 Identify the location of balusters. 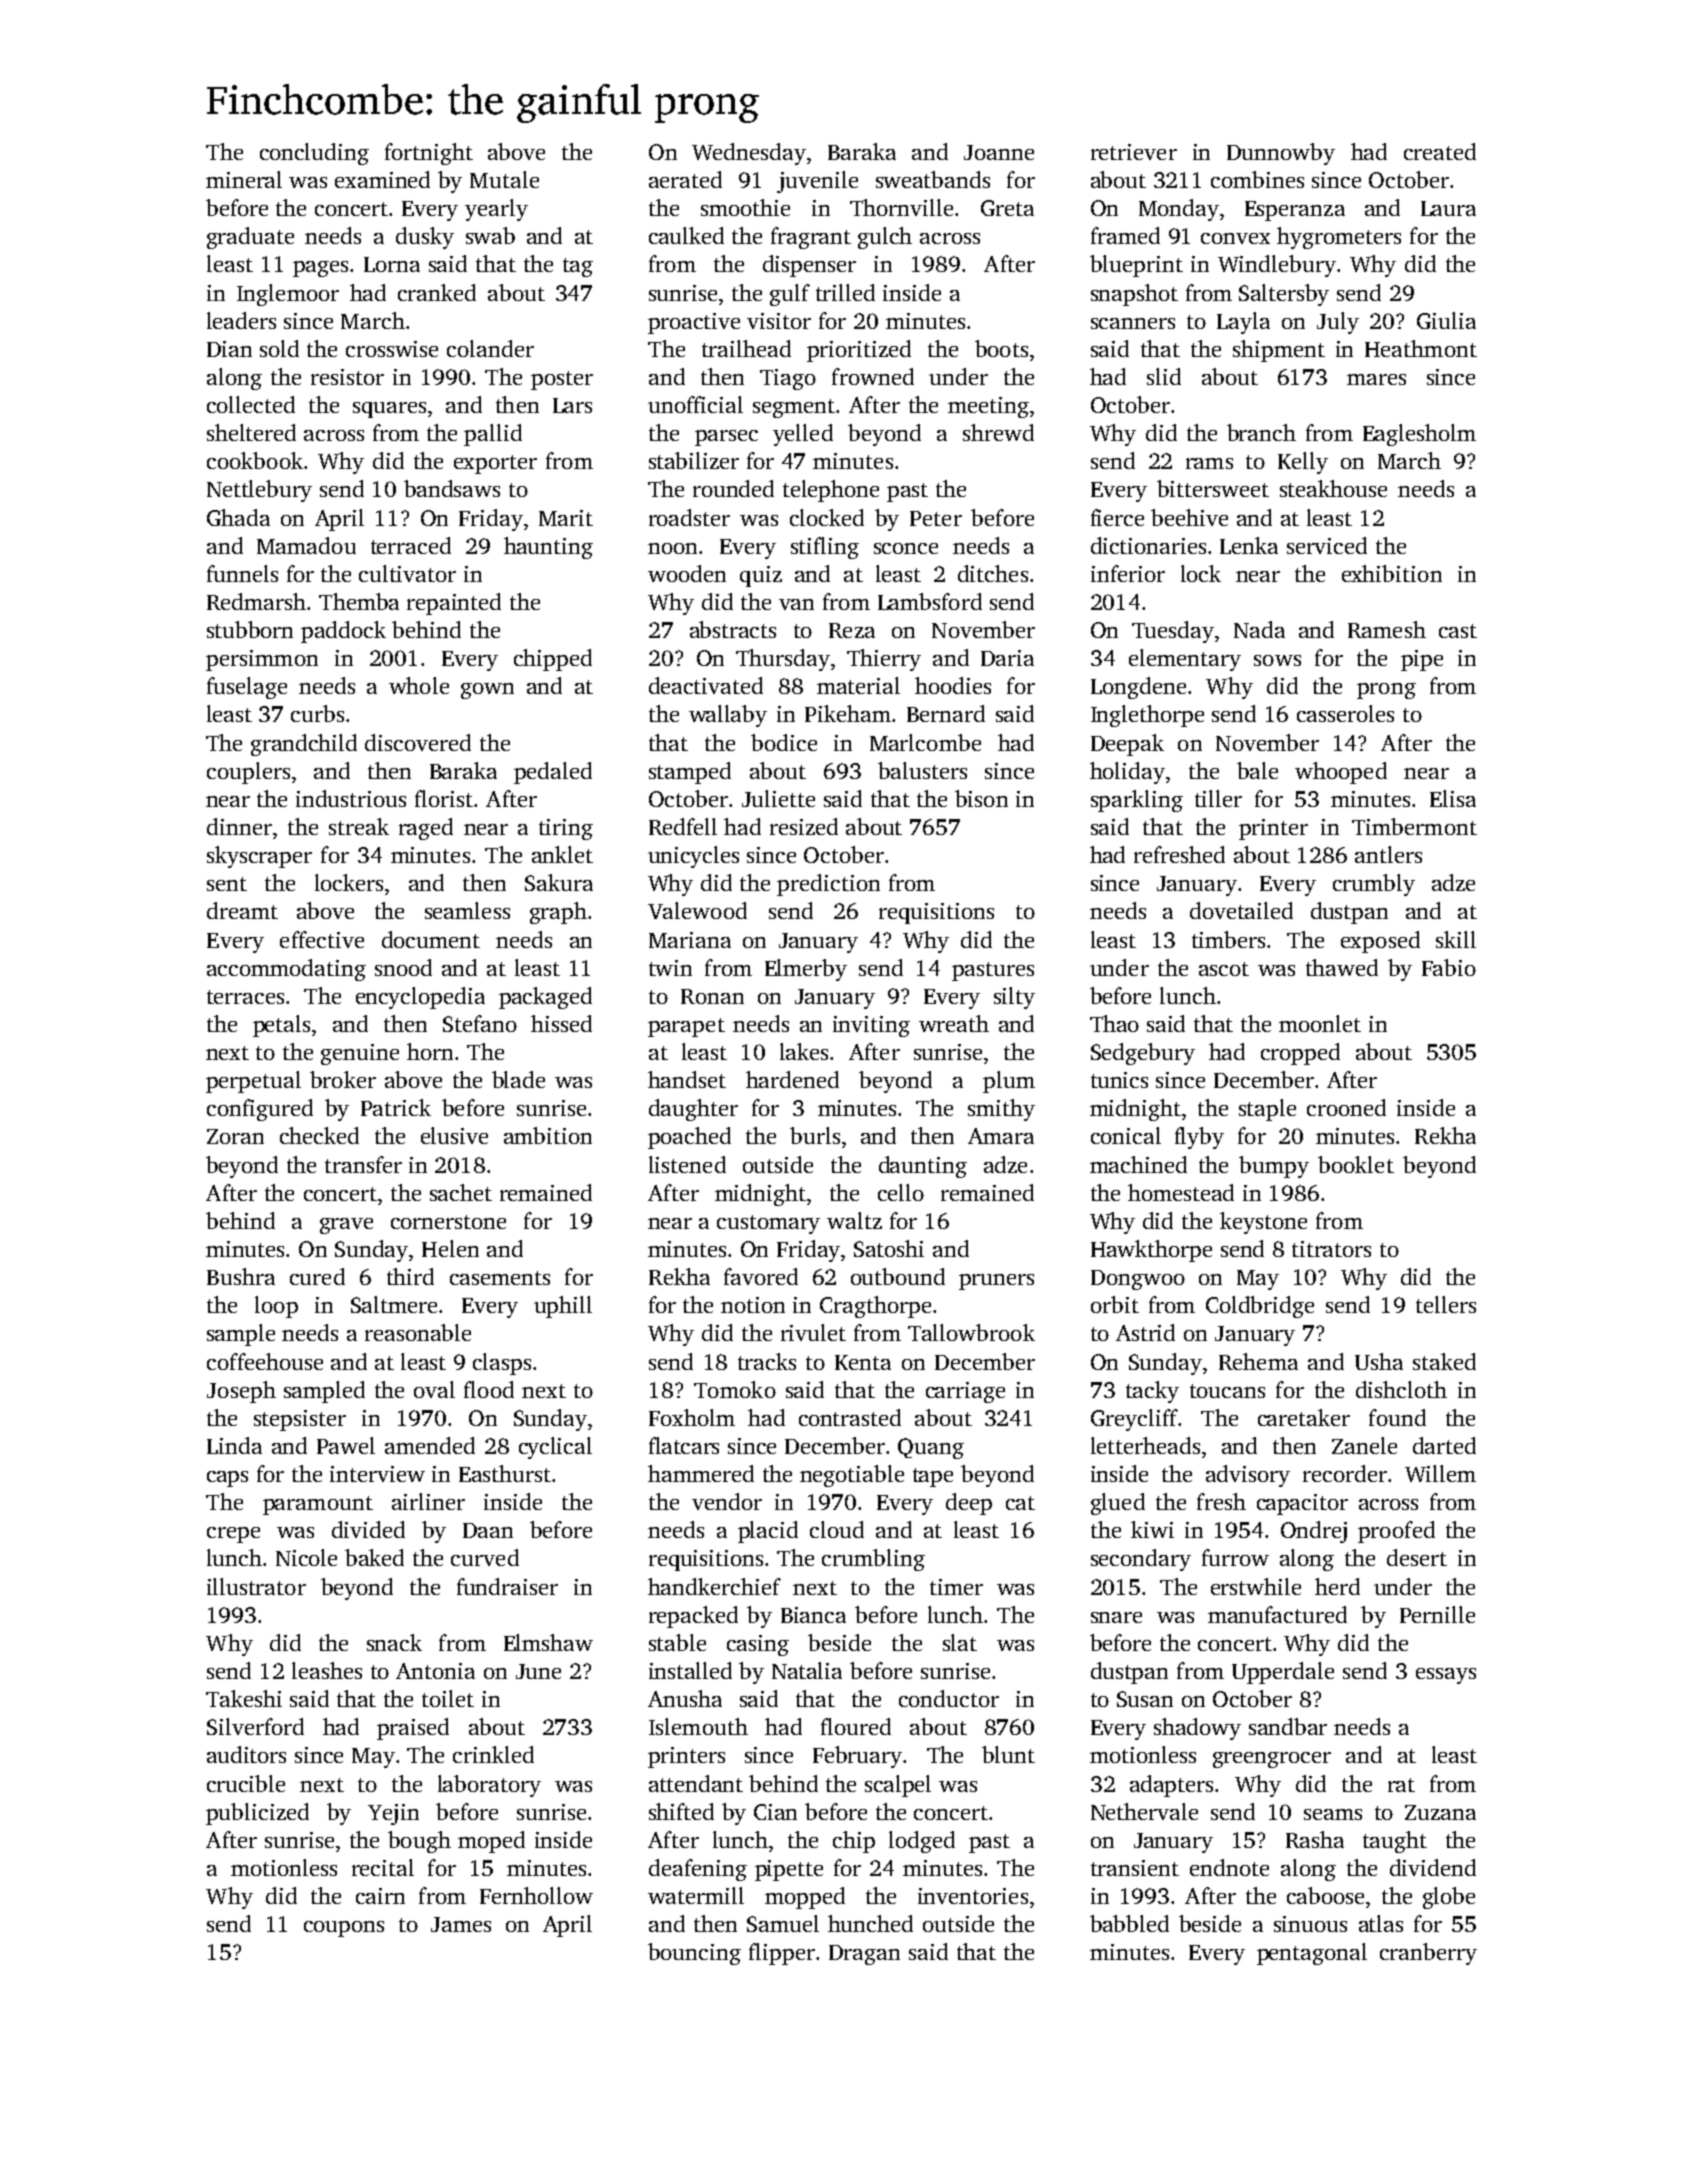
(922, 770).
